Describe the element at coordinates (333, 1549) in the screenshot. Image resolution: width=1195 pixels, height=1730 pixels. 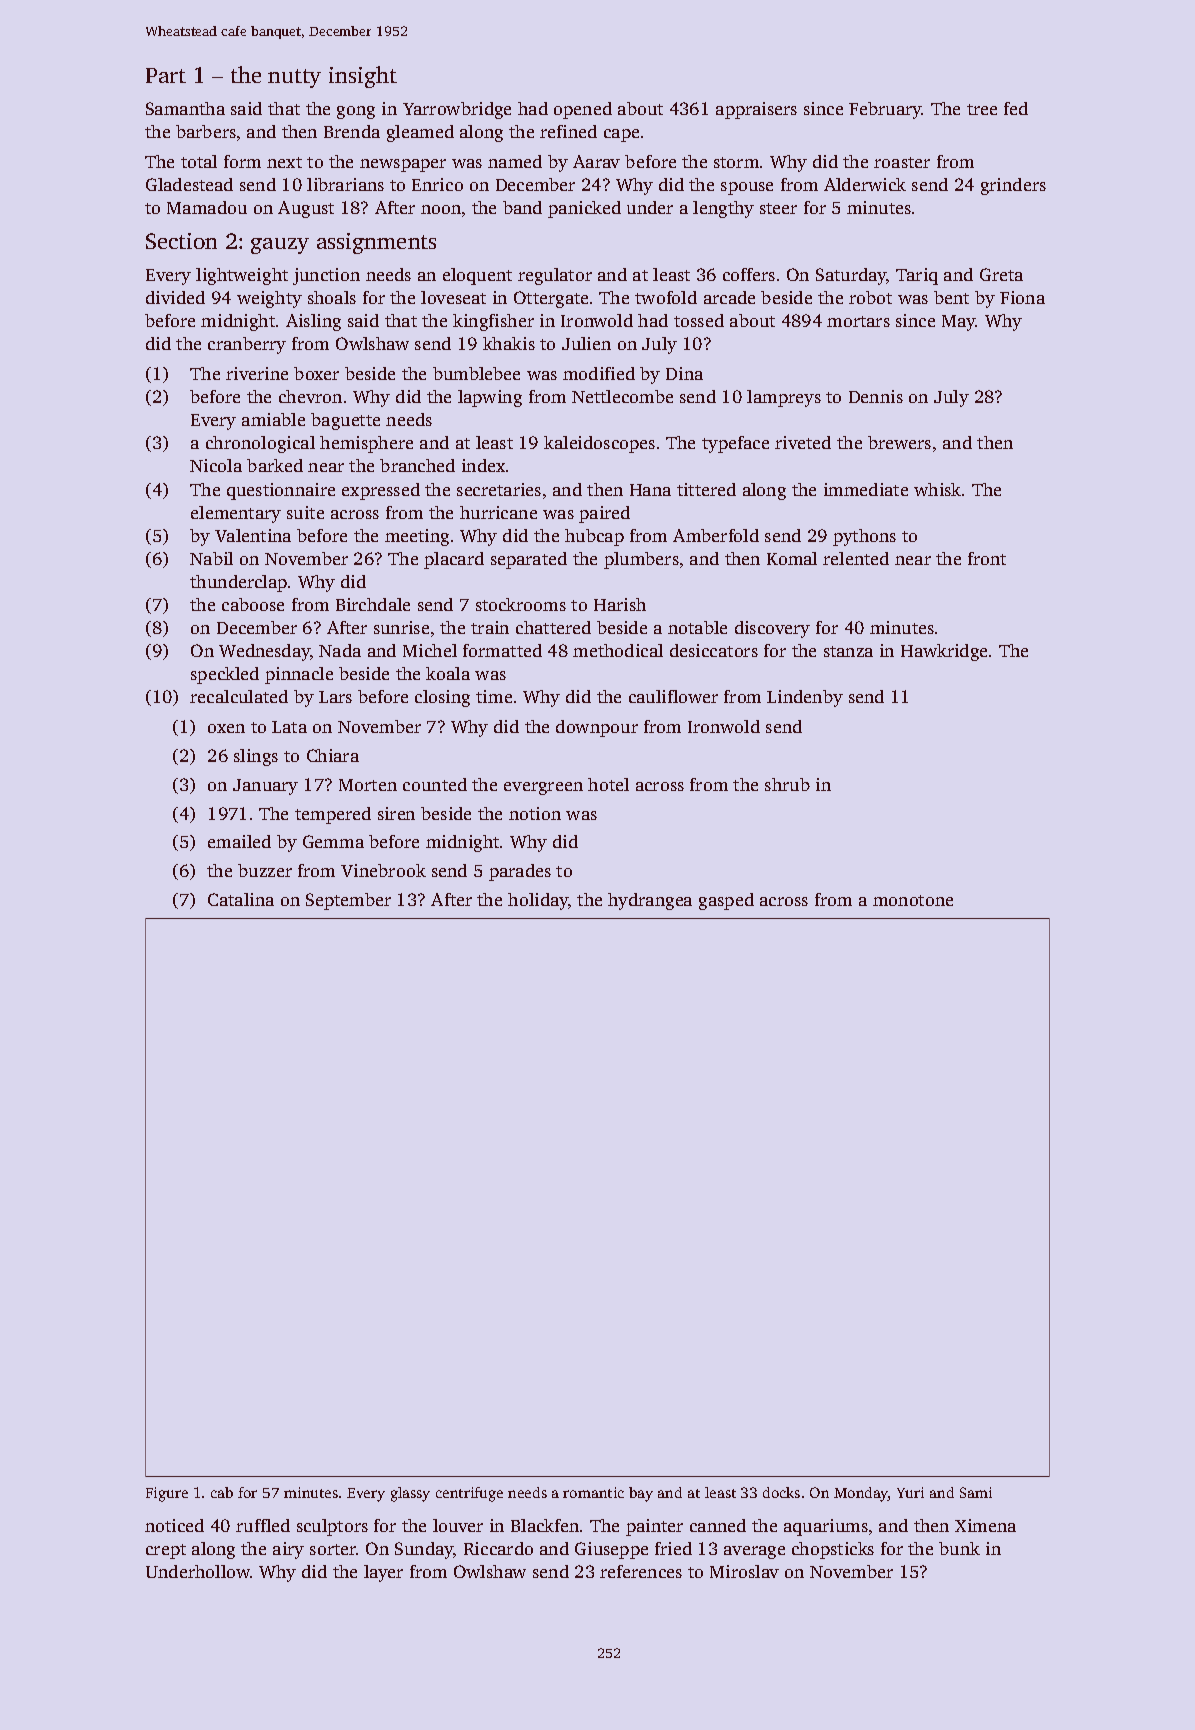
I see `sorter` at that location.
